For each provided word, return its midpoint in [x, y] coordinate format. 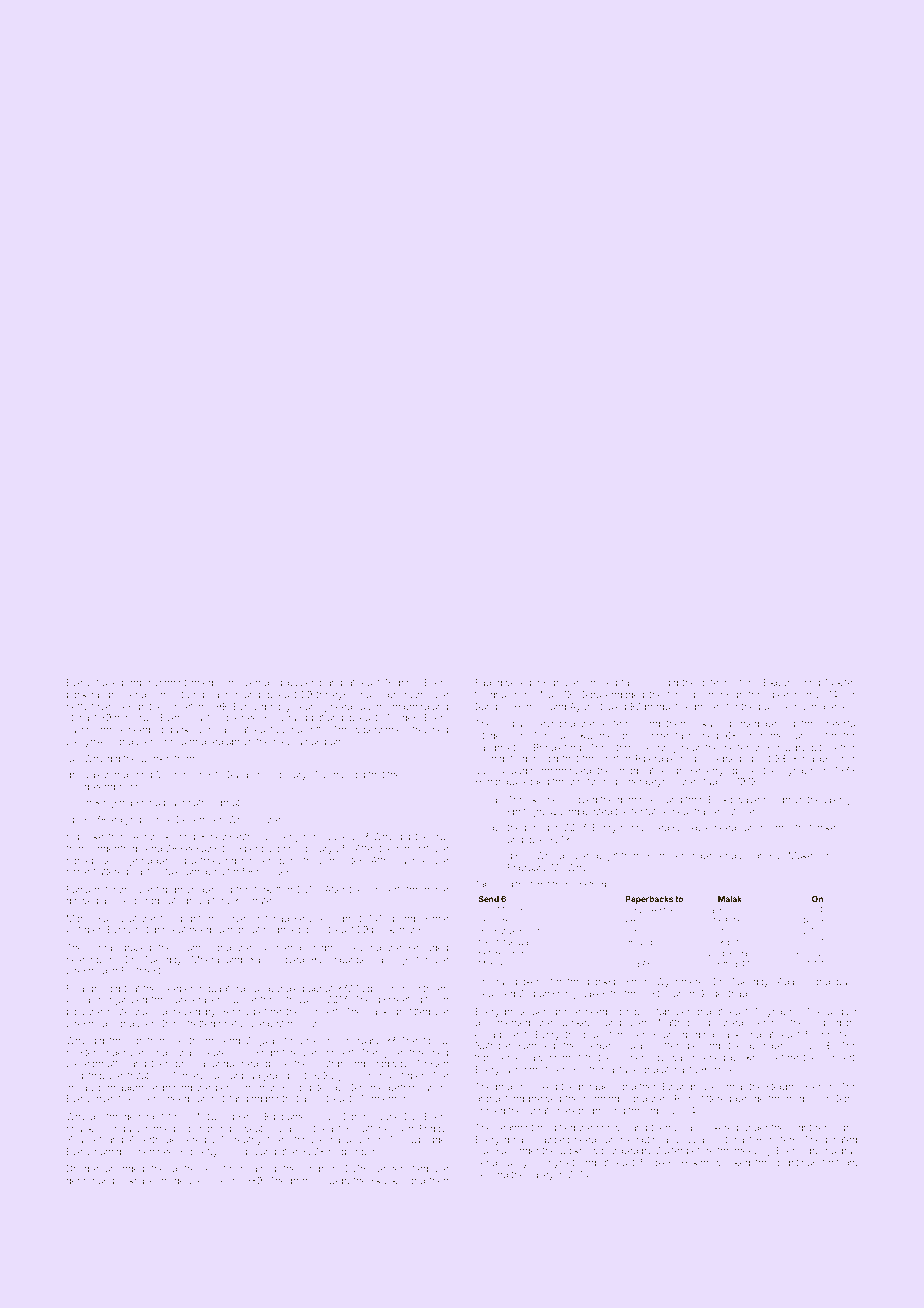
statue [504, 942]
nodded [206, 741]
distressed [194, 1168]
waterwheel [378, 729]
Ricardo [83, 988]
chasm [744, 910]
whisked [732, 1162]
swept [336, 1182]
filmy [678, 695]
